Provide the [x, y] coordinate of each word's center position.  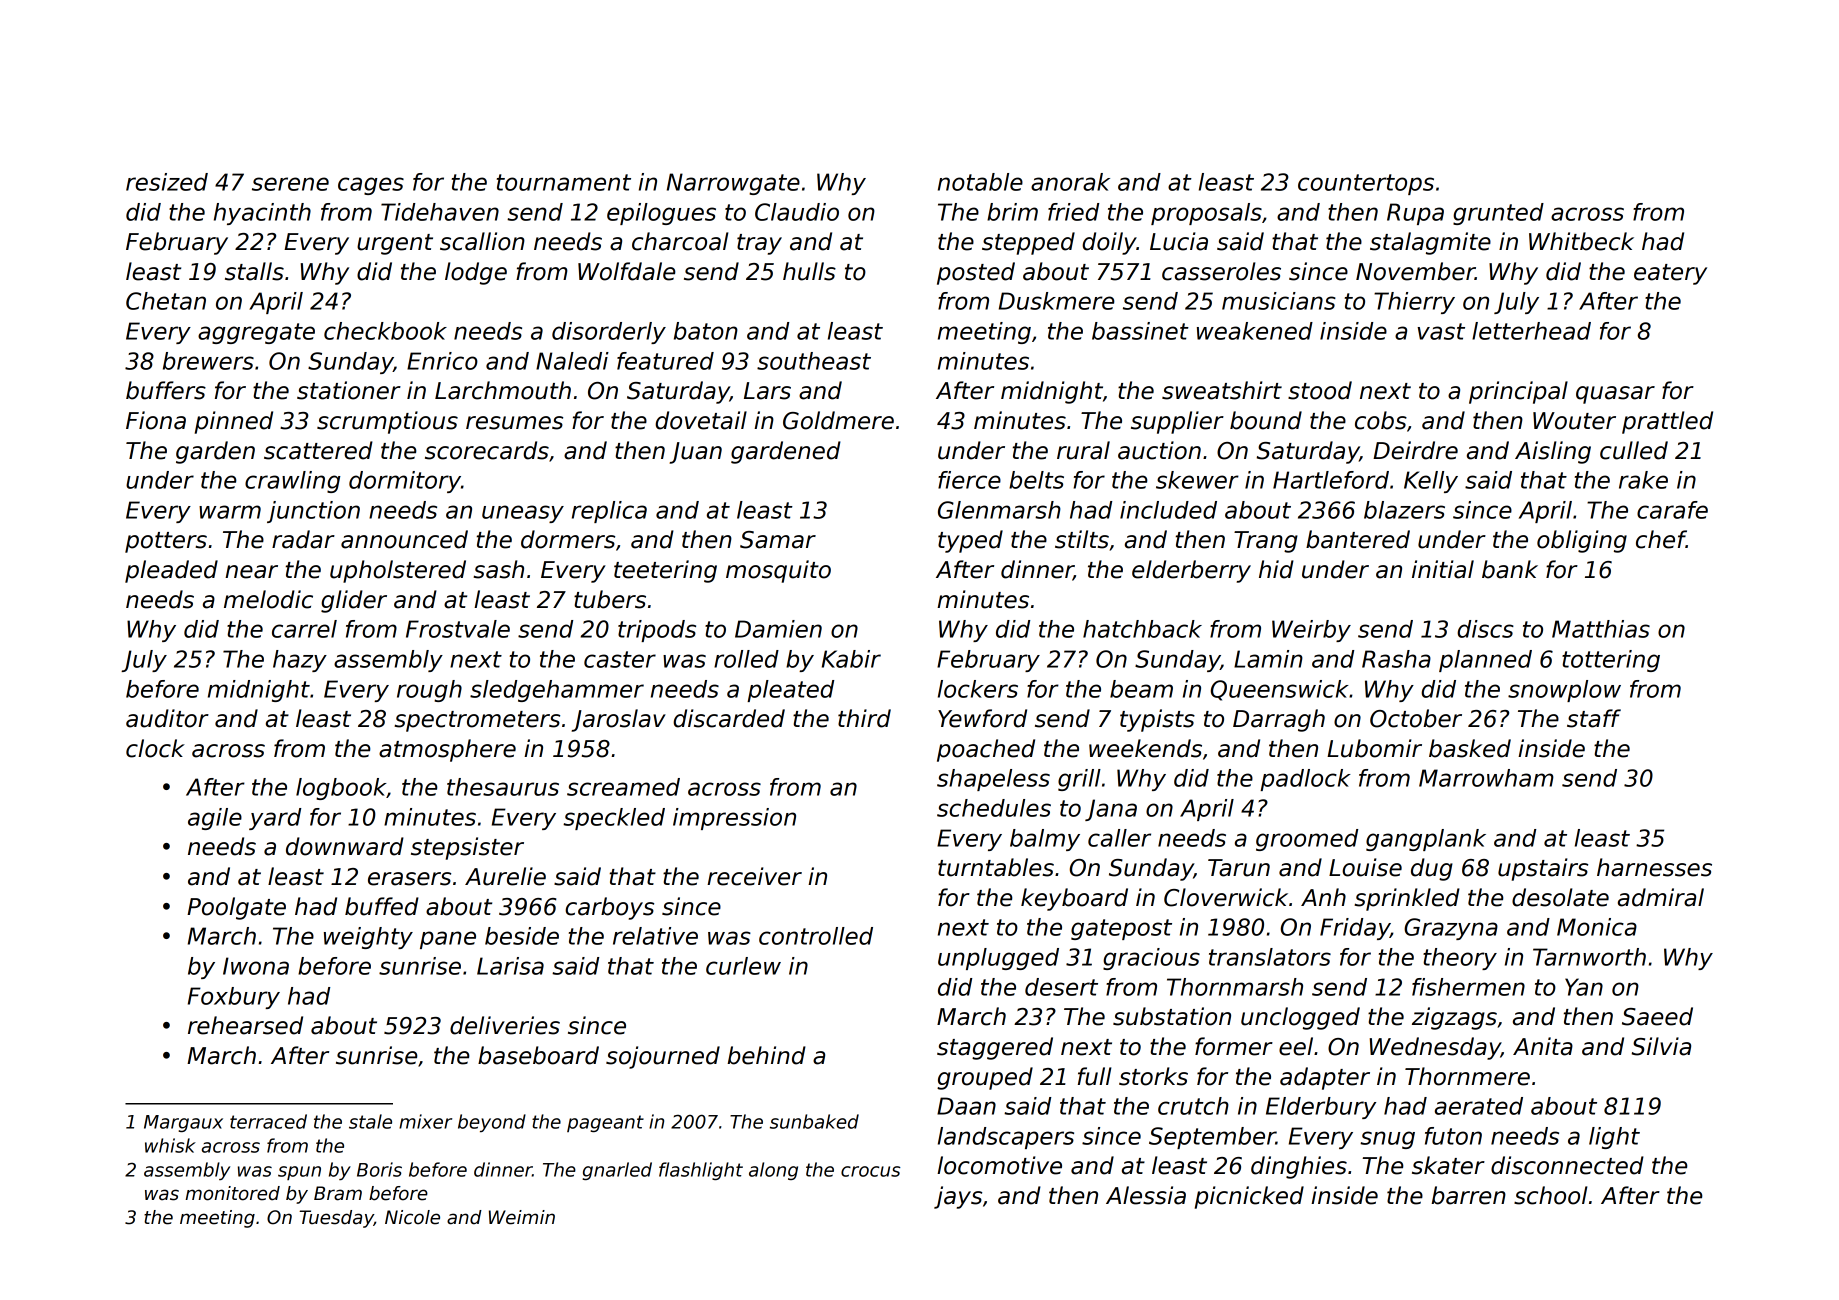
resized [167, 182]
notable [980, 182]
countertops [1366, 184]
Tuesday [336, 1219]
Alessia [1146, 1195]
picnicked [1249, 1197]
